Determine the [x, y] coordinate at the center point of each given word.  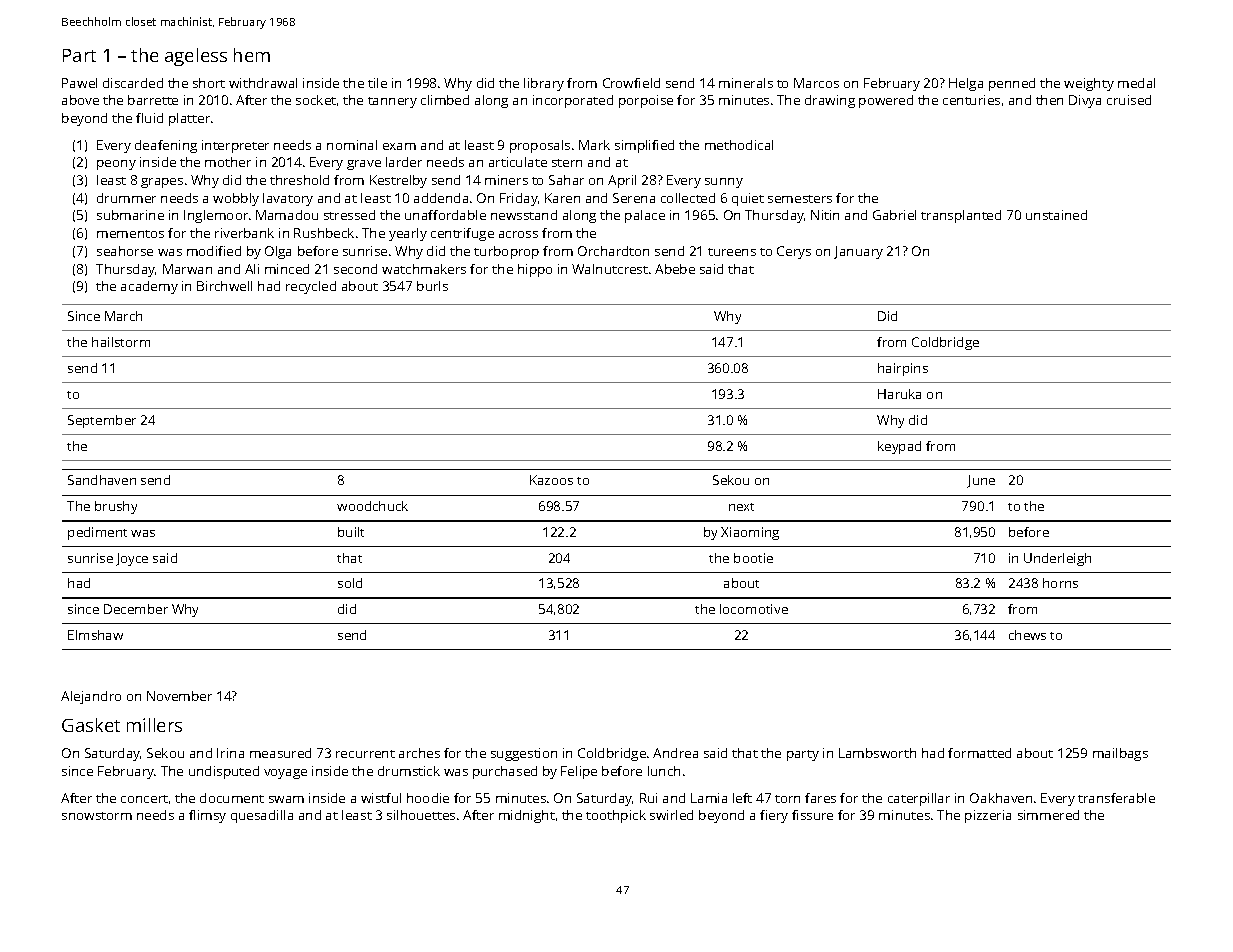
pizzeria [988, 816]
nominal [352, 145]
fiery [774, 816]
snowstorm [97, 816]
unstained [1056, 215]
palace [645, 216]
